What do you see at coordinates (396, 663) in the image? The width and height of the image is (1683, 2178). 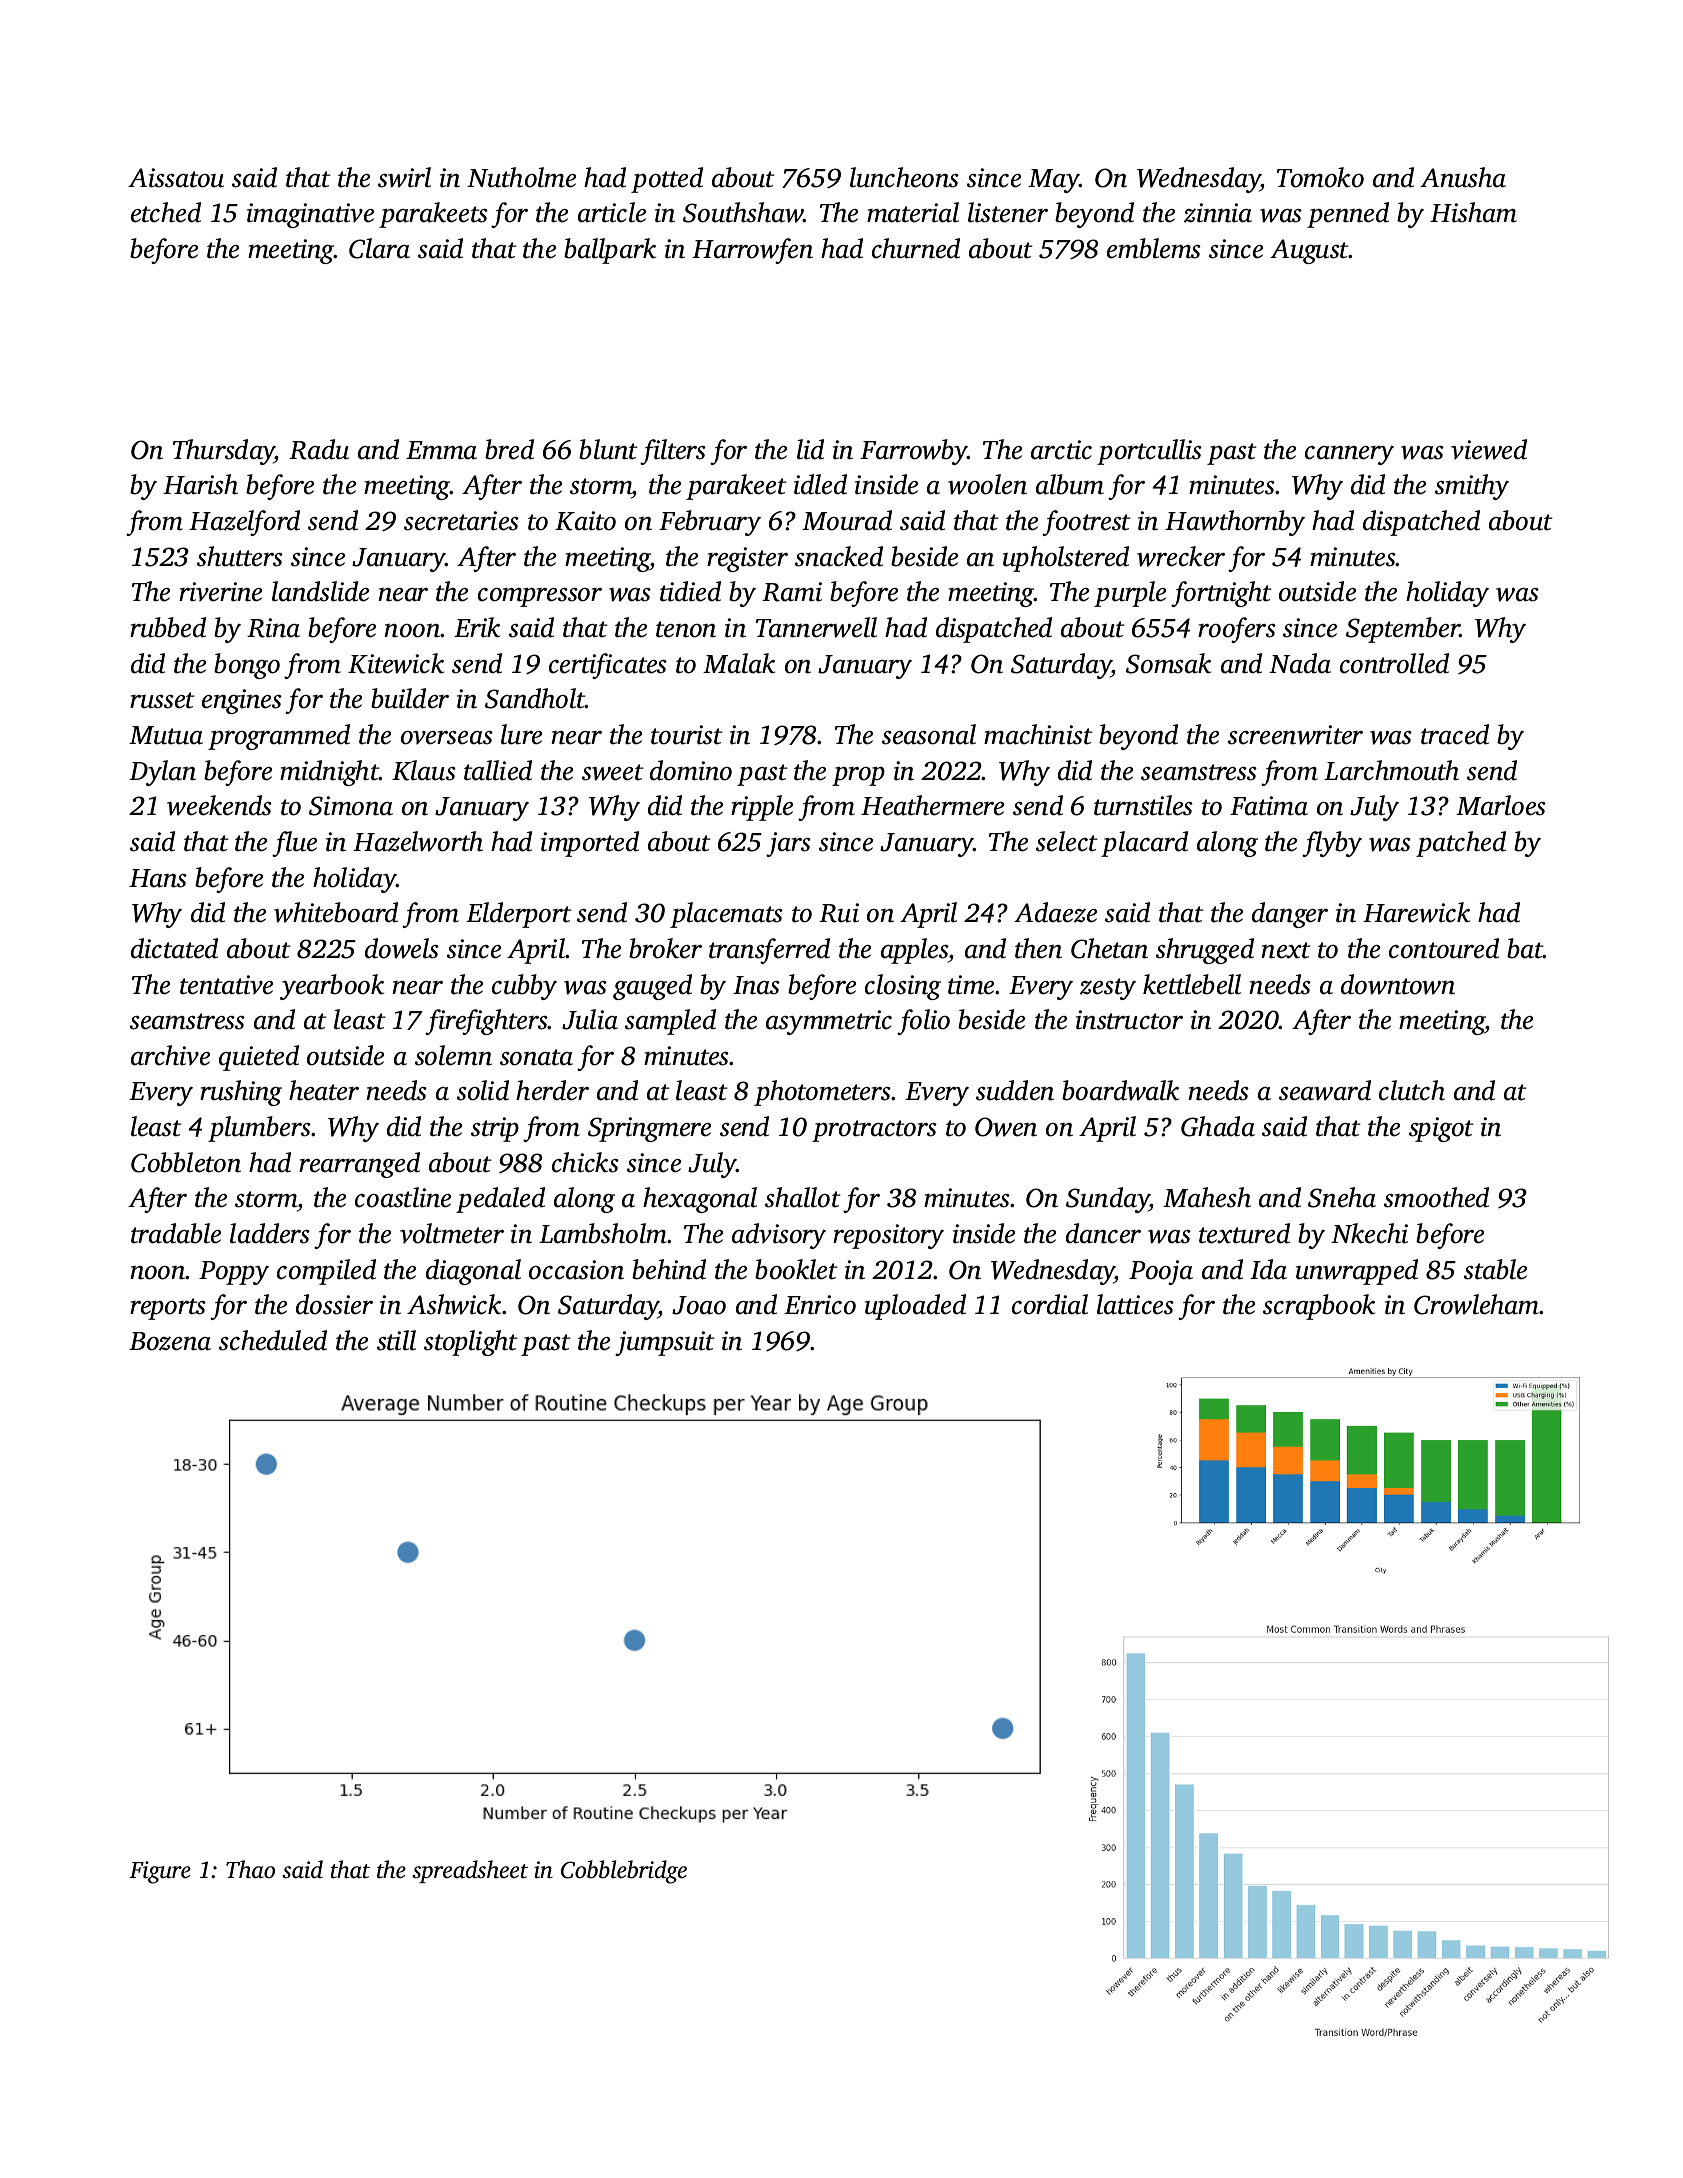 I see `Kitewick` at bounding box center [396, 663].
